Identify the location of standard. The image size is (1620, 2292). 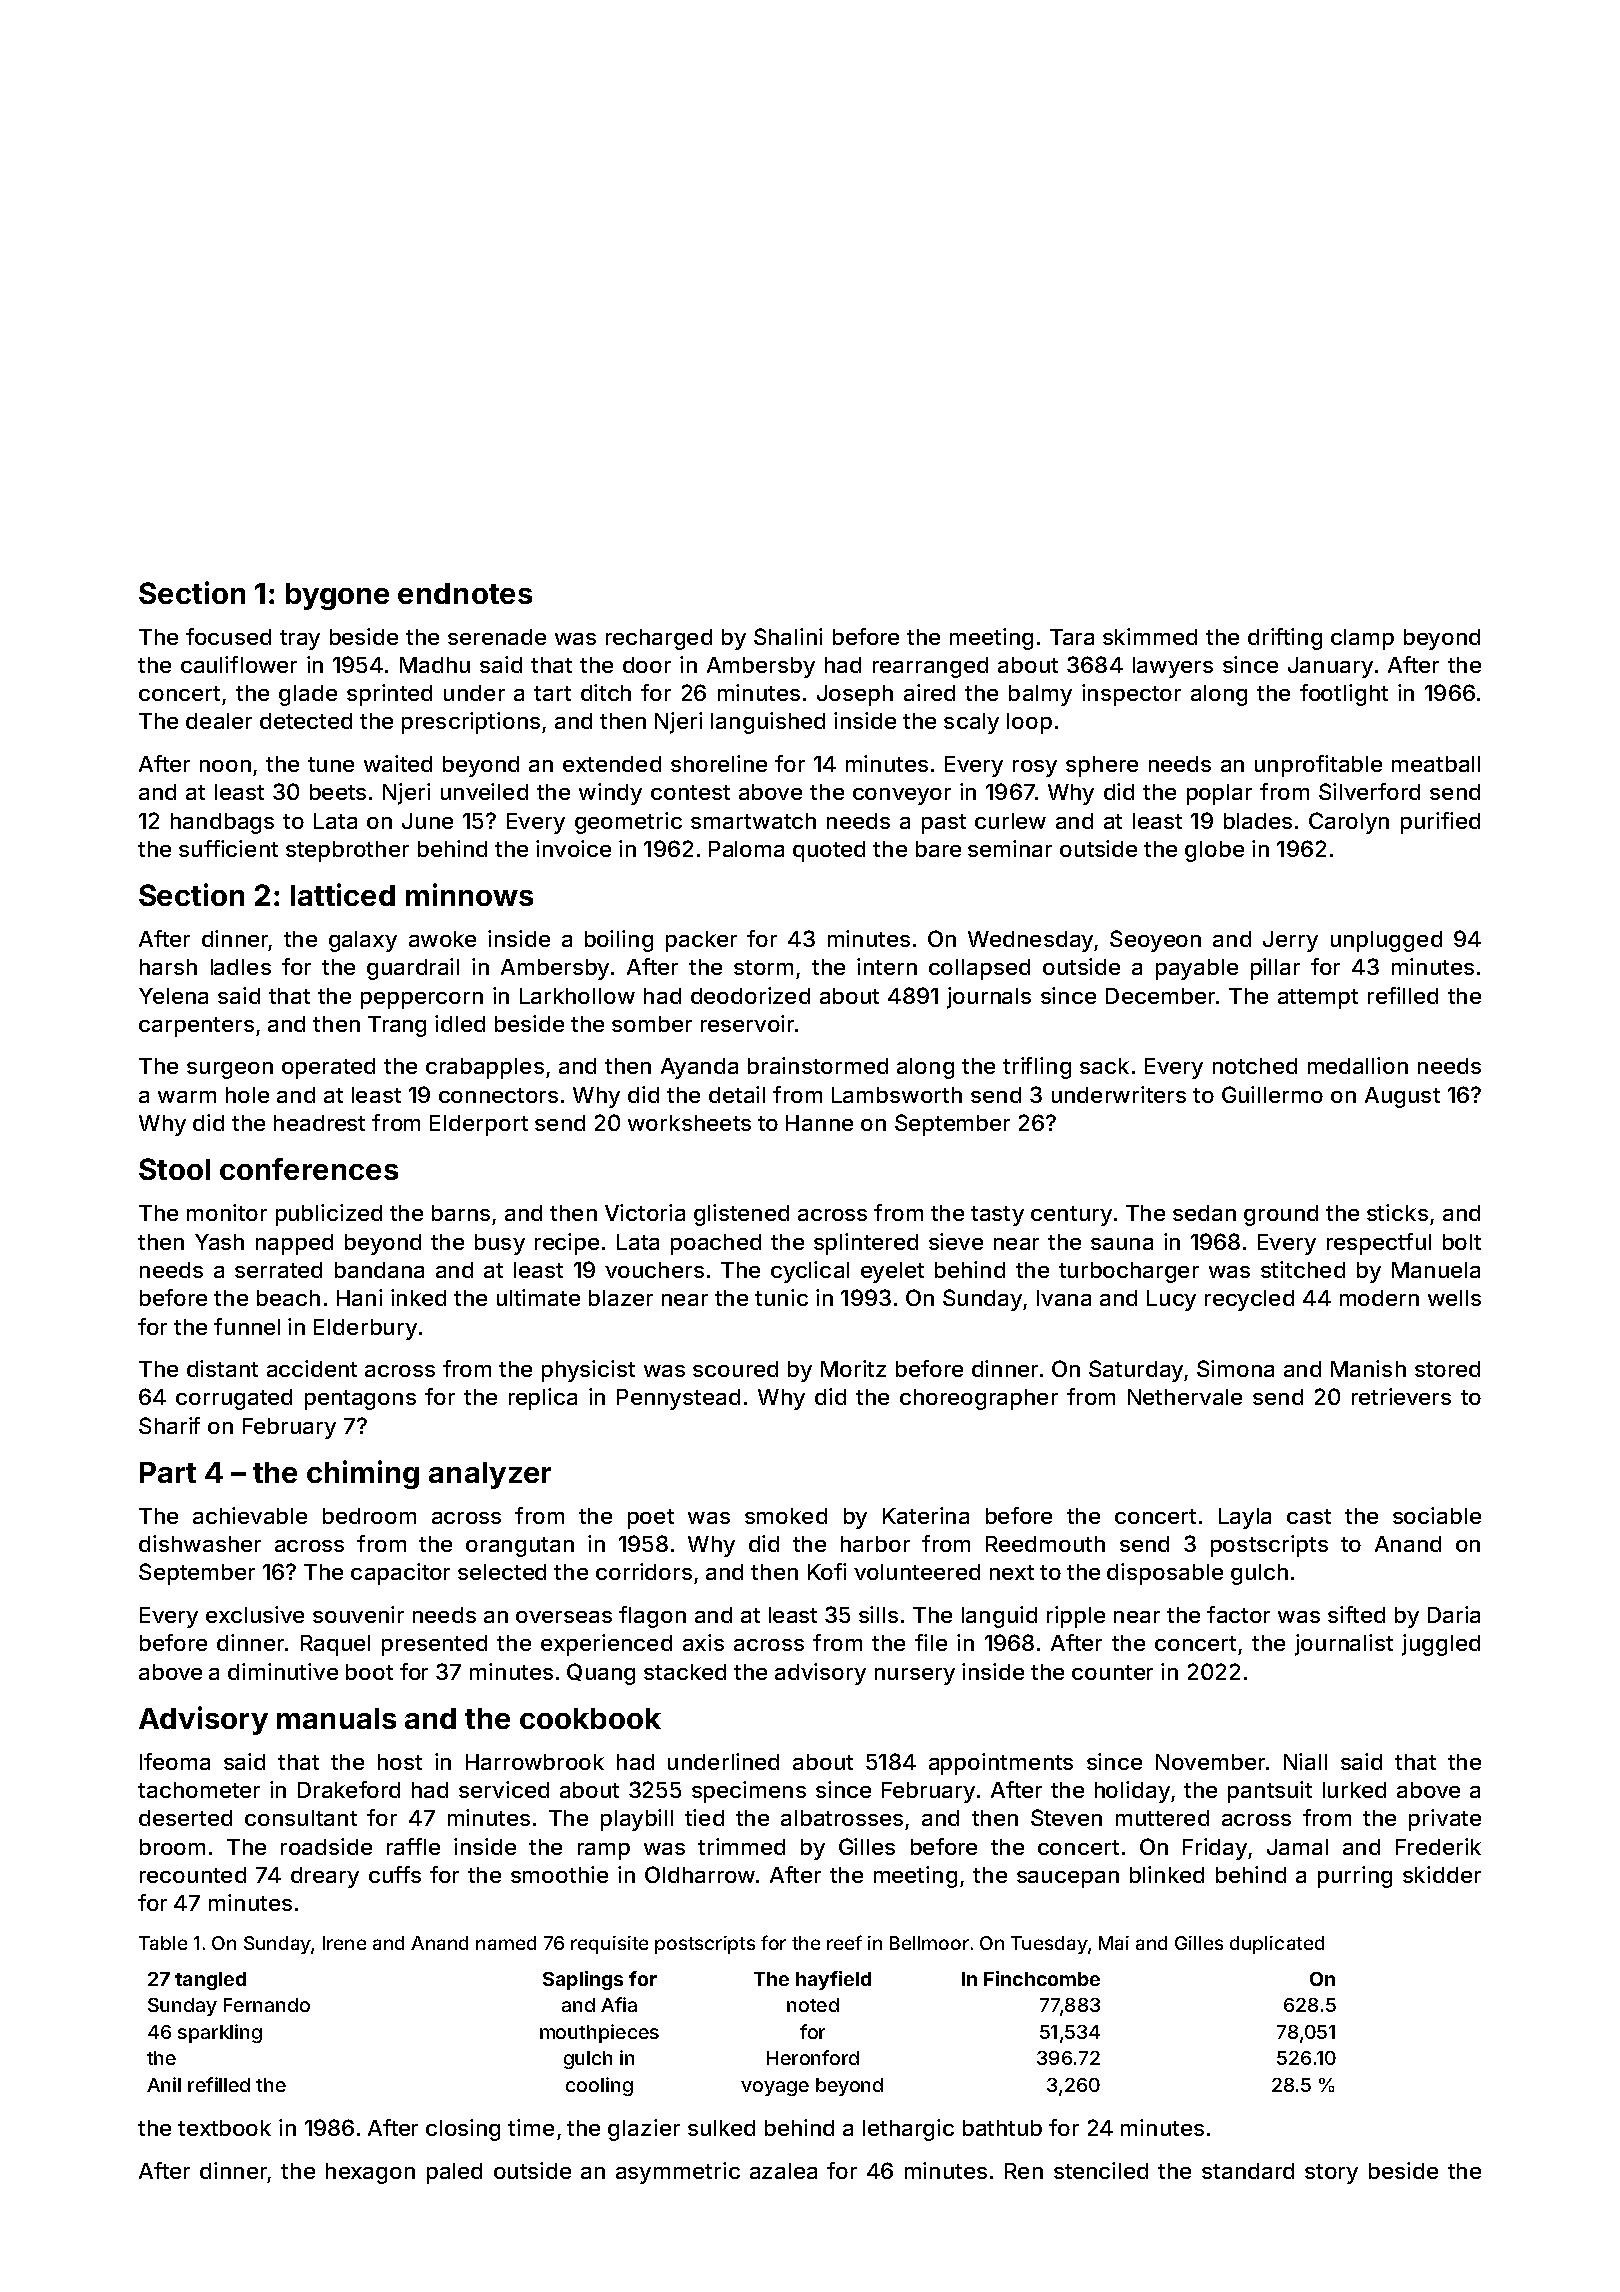
(1248, 2171).
